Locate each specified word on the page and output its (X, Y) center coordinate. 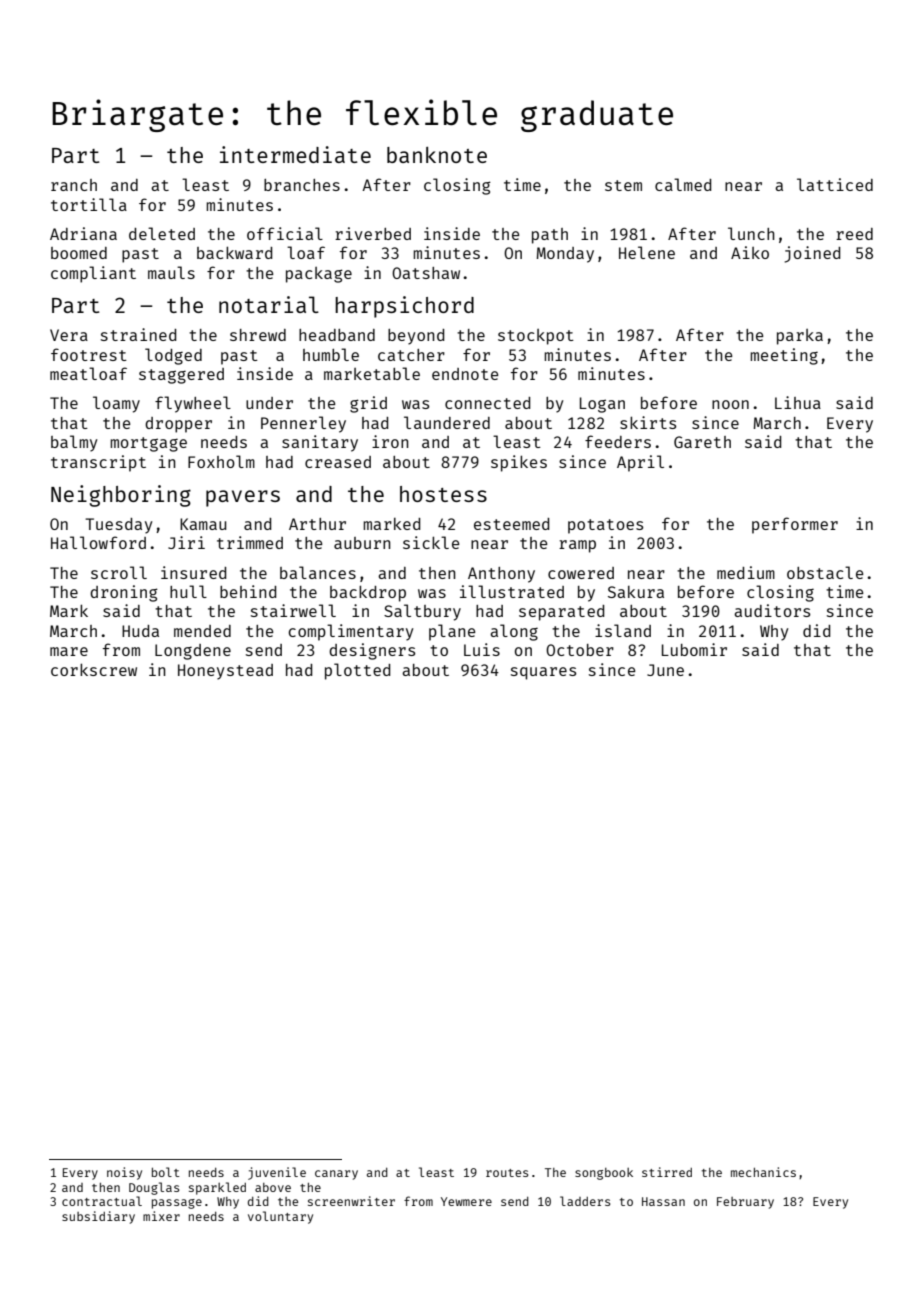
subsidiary (98, 1217)
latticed (835, 184)
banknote (437, 155)
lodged (173, 356)
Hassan (663, 1201)
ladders (585, 1201)
